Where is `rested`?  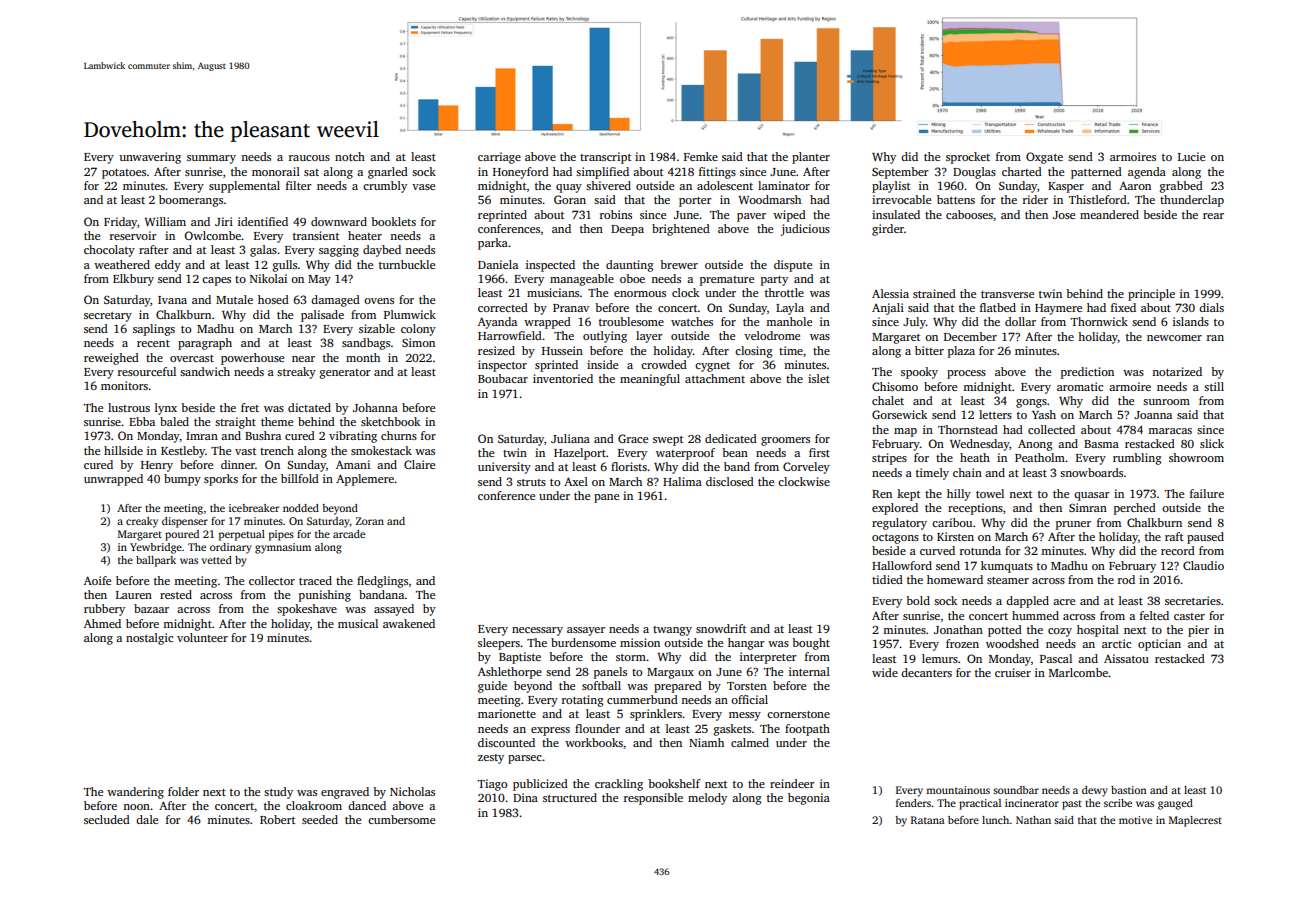
rested is located at coordinates (176, 594).
